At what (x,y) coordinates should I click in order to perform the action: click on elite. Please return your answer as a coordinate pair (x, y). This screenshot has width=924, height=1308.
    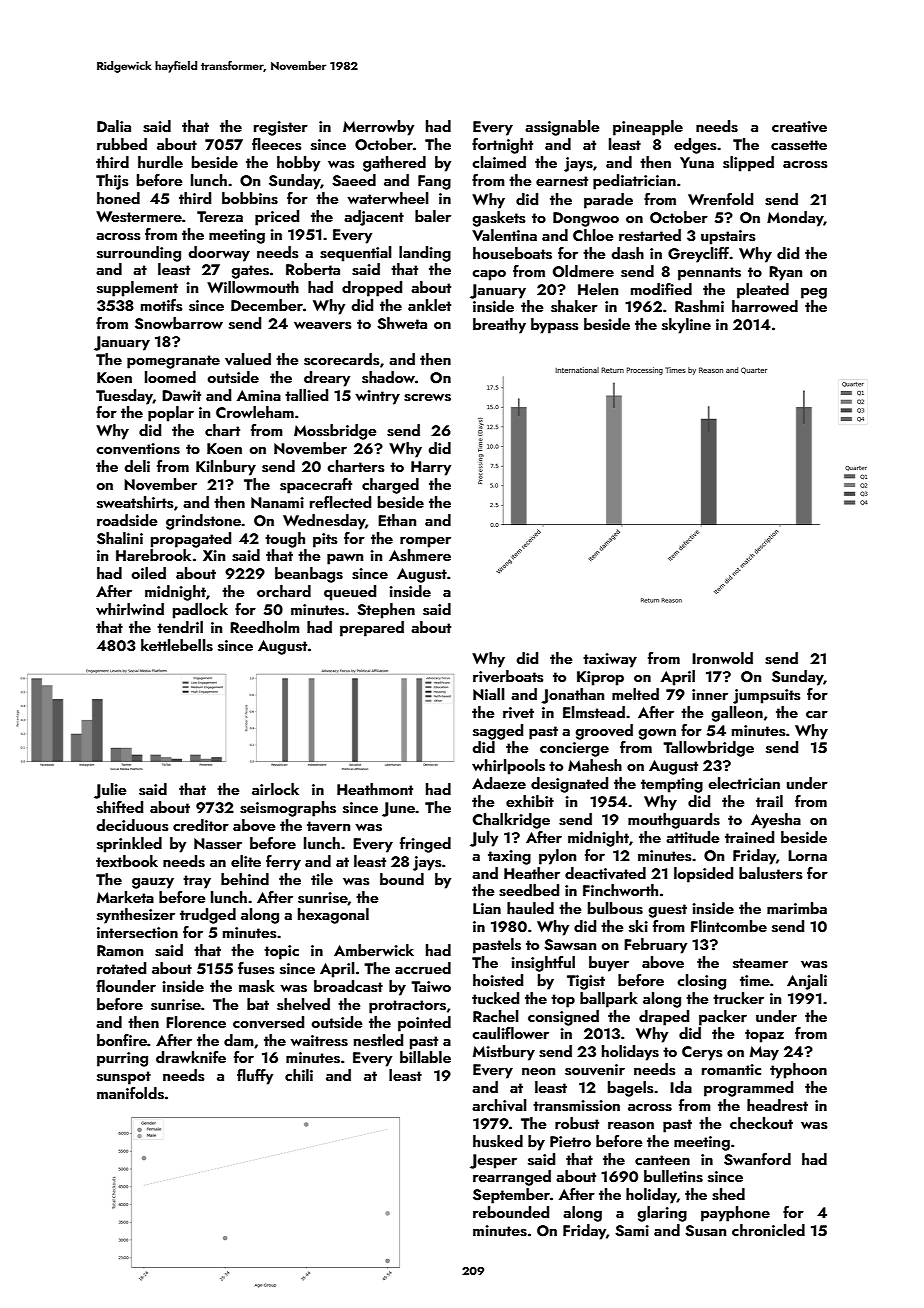
    Looking at the image, I should click on (246, 861).
